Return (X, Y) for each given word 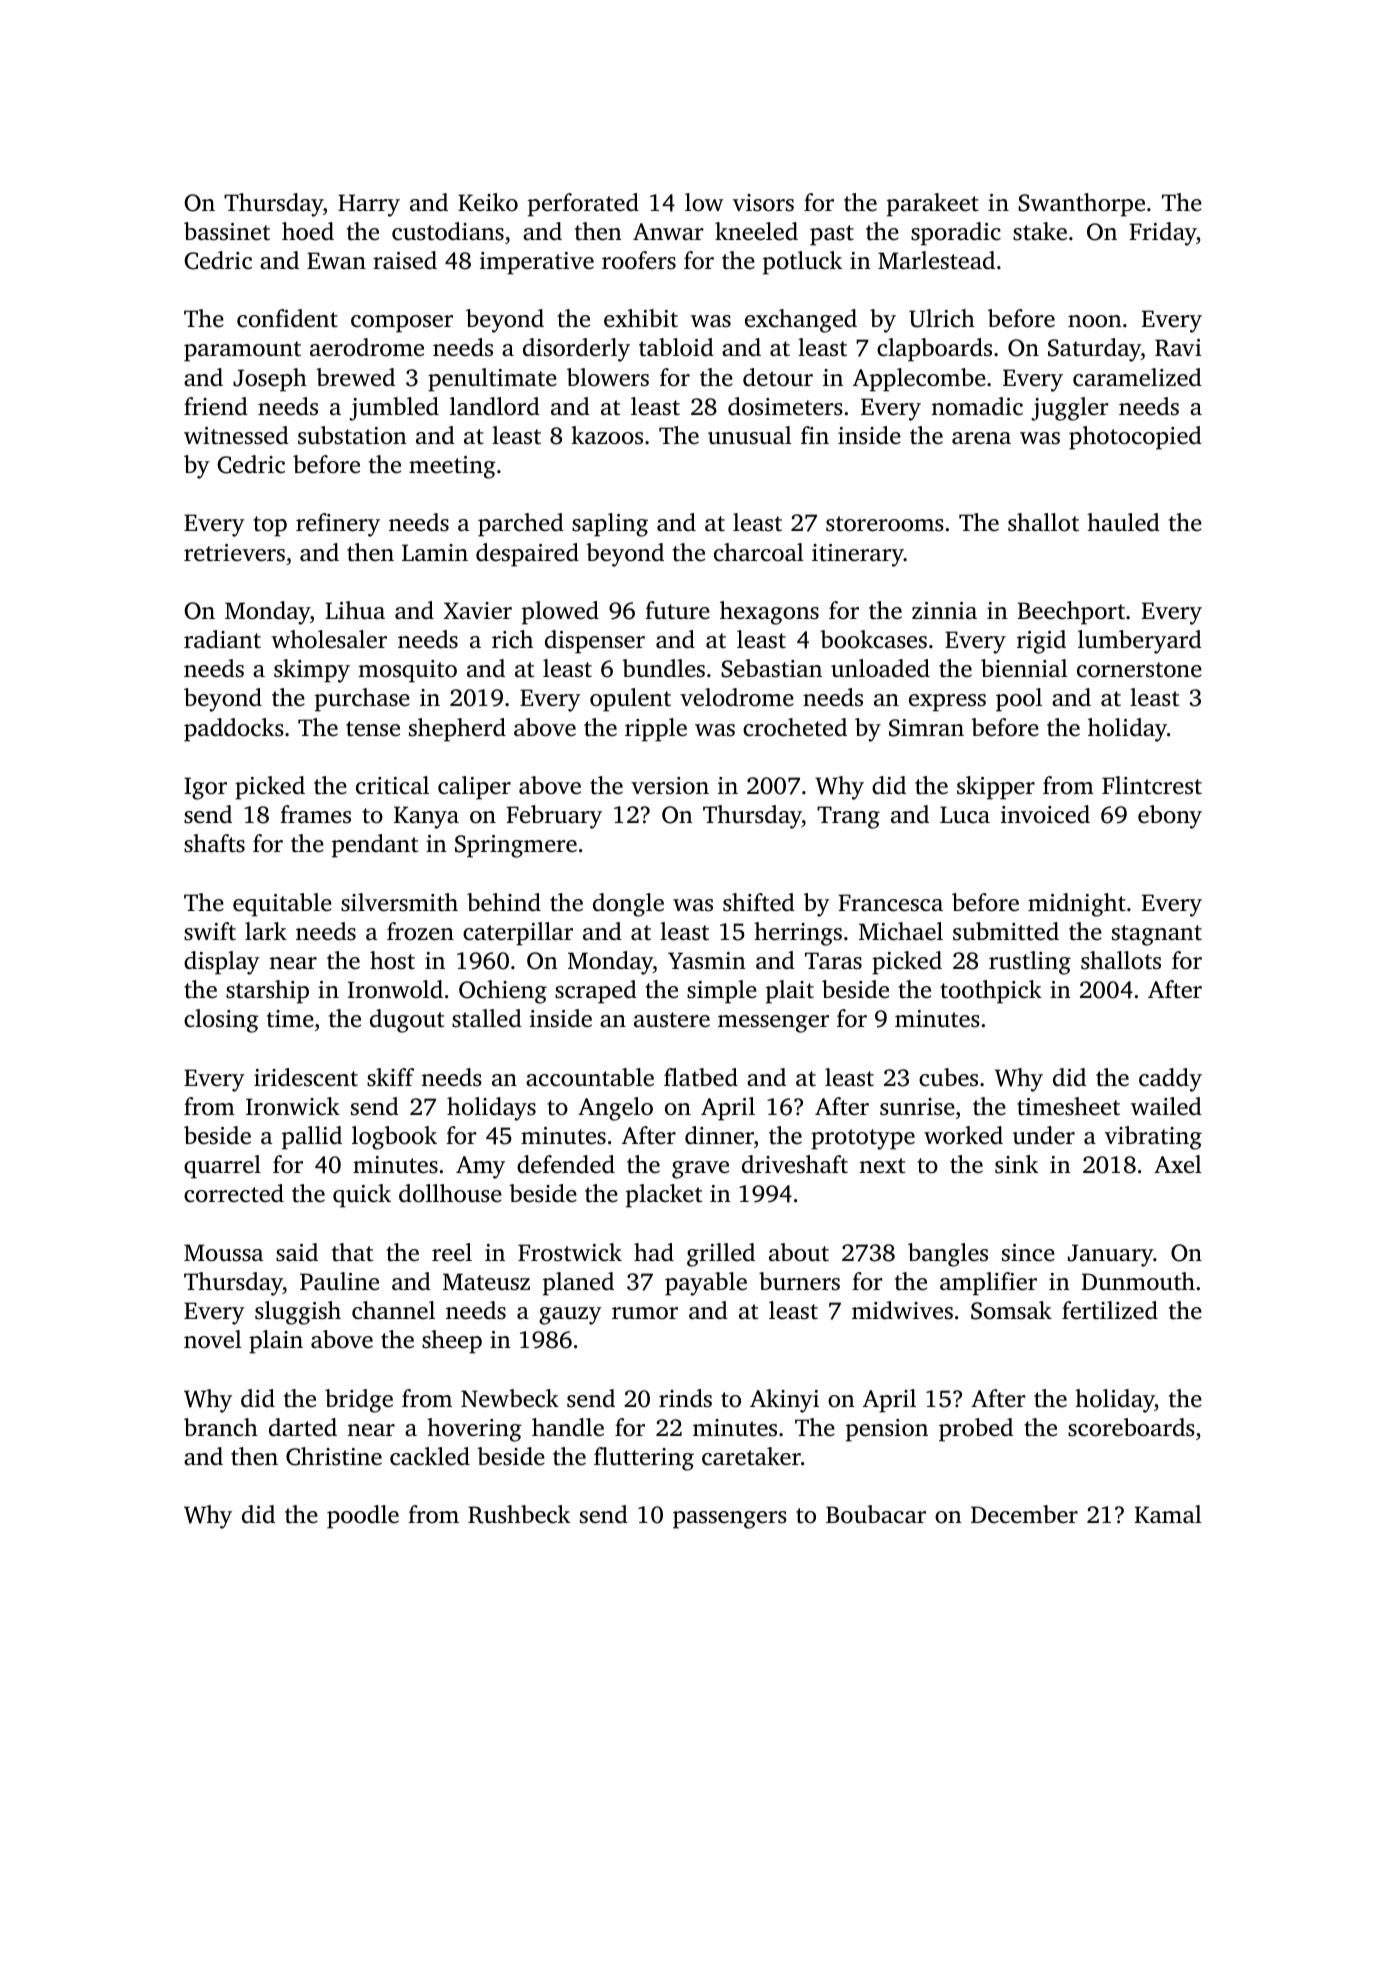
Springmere (516, 846)
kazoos (607, 435)
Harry (369, 205)
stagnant (1157, 935)
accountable (590, 1077)
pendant (375, 846)
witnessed (236, 435)
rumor (645, 1313)
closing (221, 1021)
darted (303, 1427)
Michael (901, 931)
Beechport (1071, 613)
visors (763, 203)
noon (1095, 321)
